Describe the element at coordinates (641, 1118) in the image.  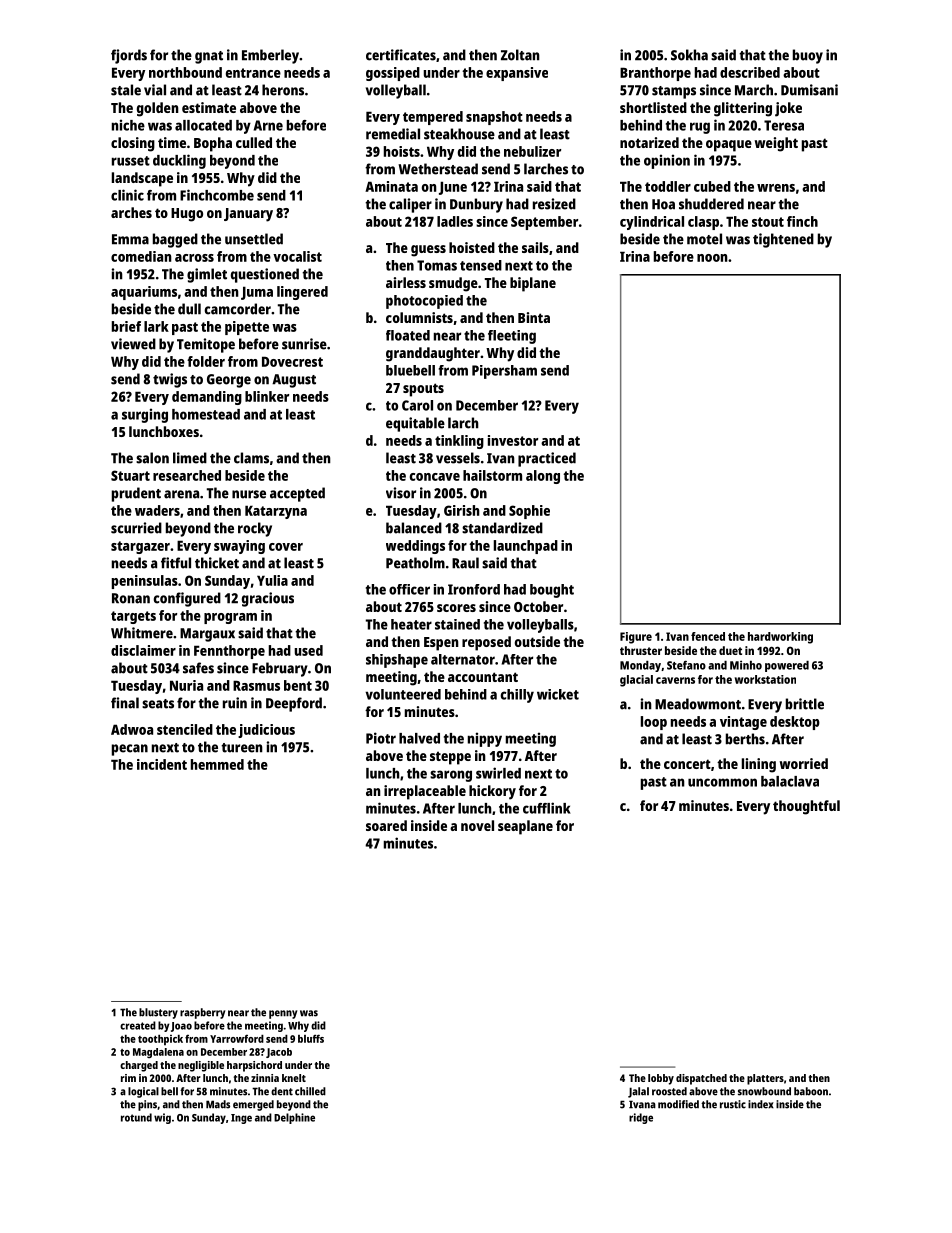
I see `ridge` at that location.
